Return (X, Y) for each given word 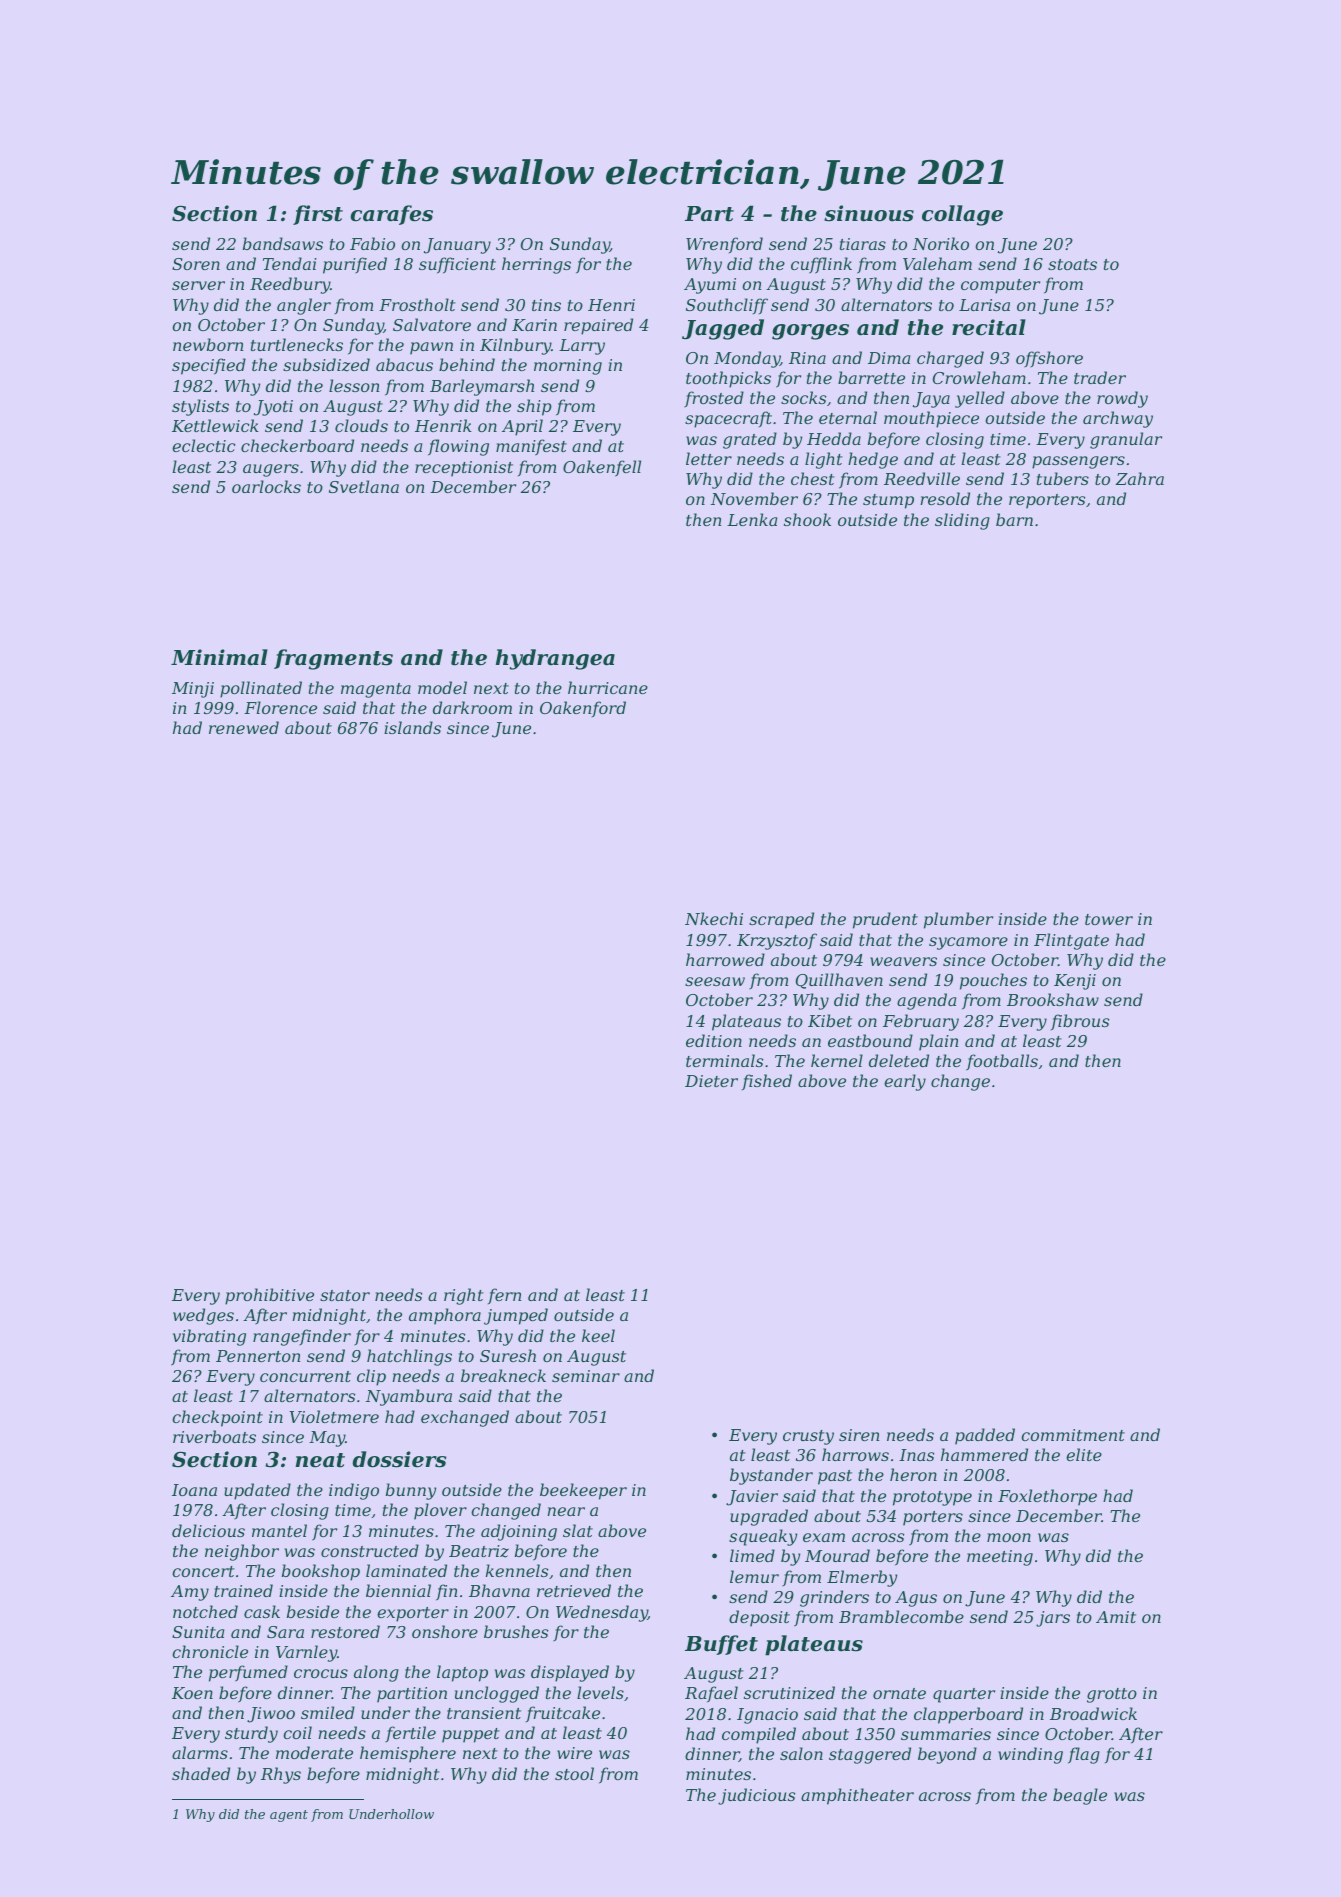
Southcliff (727, 306)
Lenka (752, 519)
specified (209, 366)
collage (962, 215)
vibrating (209, 1337)
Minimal (219, 657)
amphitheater (857, 1796)
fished (767, 1082)
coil (297, 1732)
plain (939, 1042)
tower (1109, 919)
